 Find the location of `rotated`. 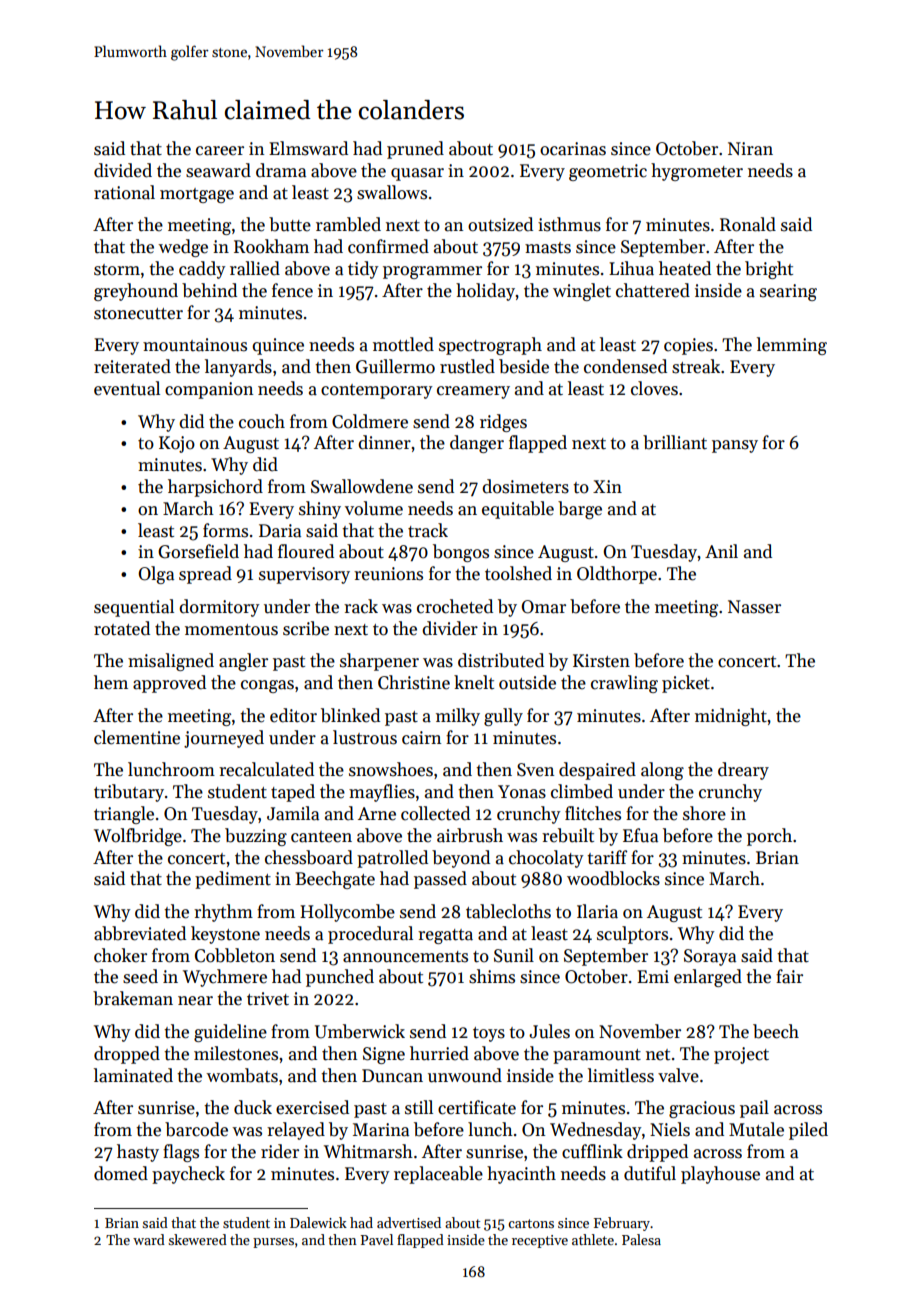

rotated is located at coordinates (122, 628).
